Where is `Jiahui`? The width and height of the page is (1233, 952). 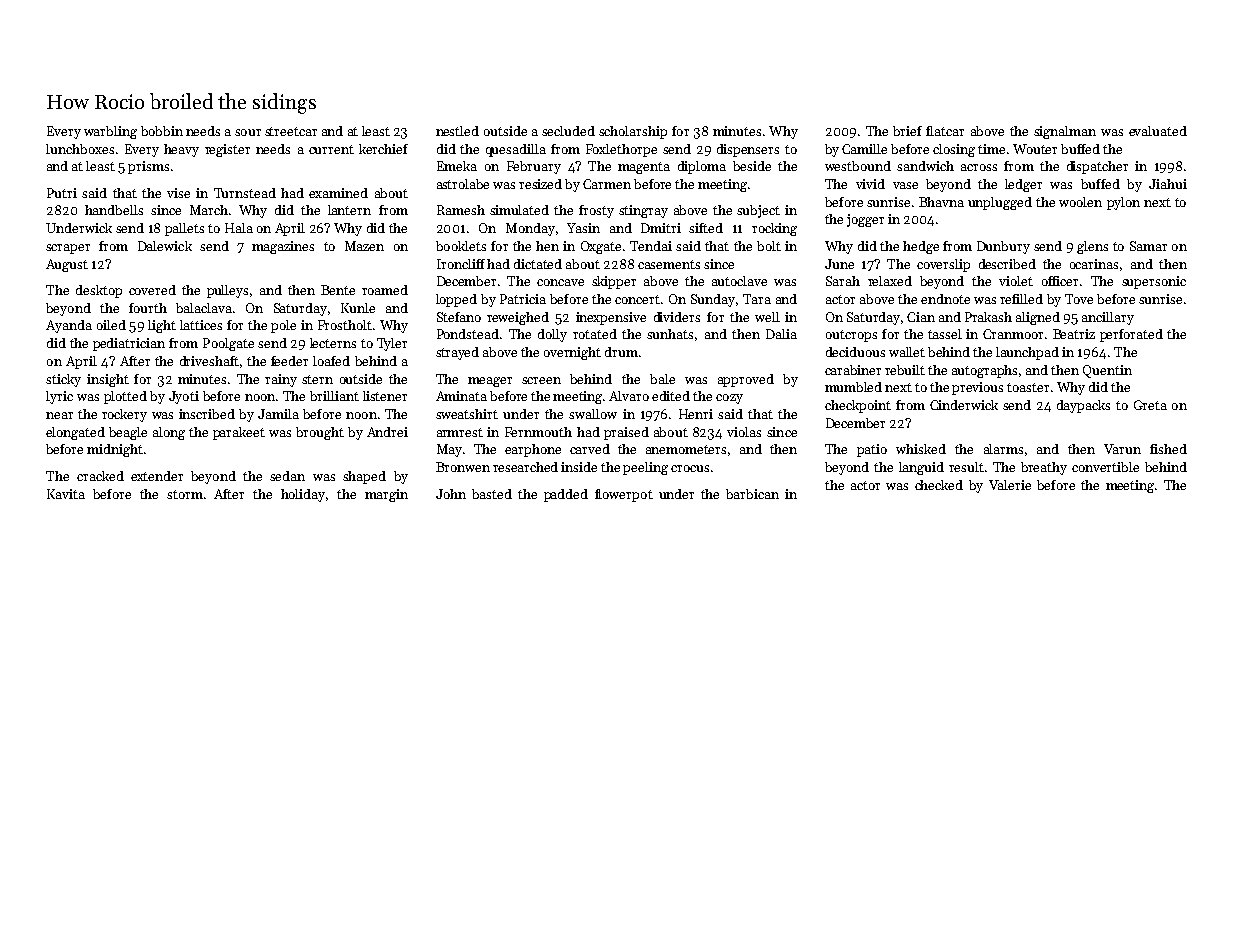 Jiahui is located at coordinates (1168, 184).
